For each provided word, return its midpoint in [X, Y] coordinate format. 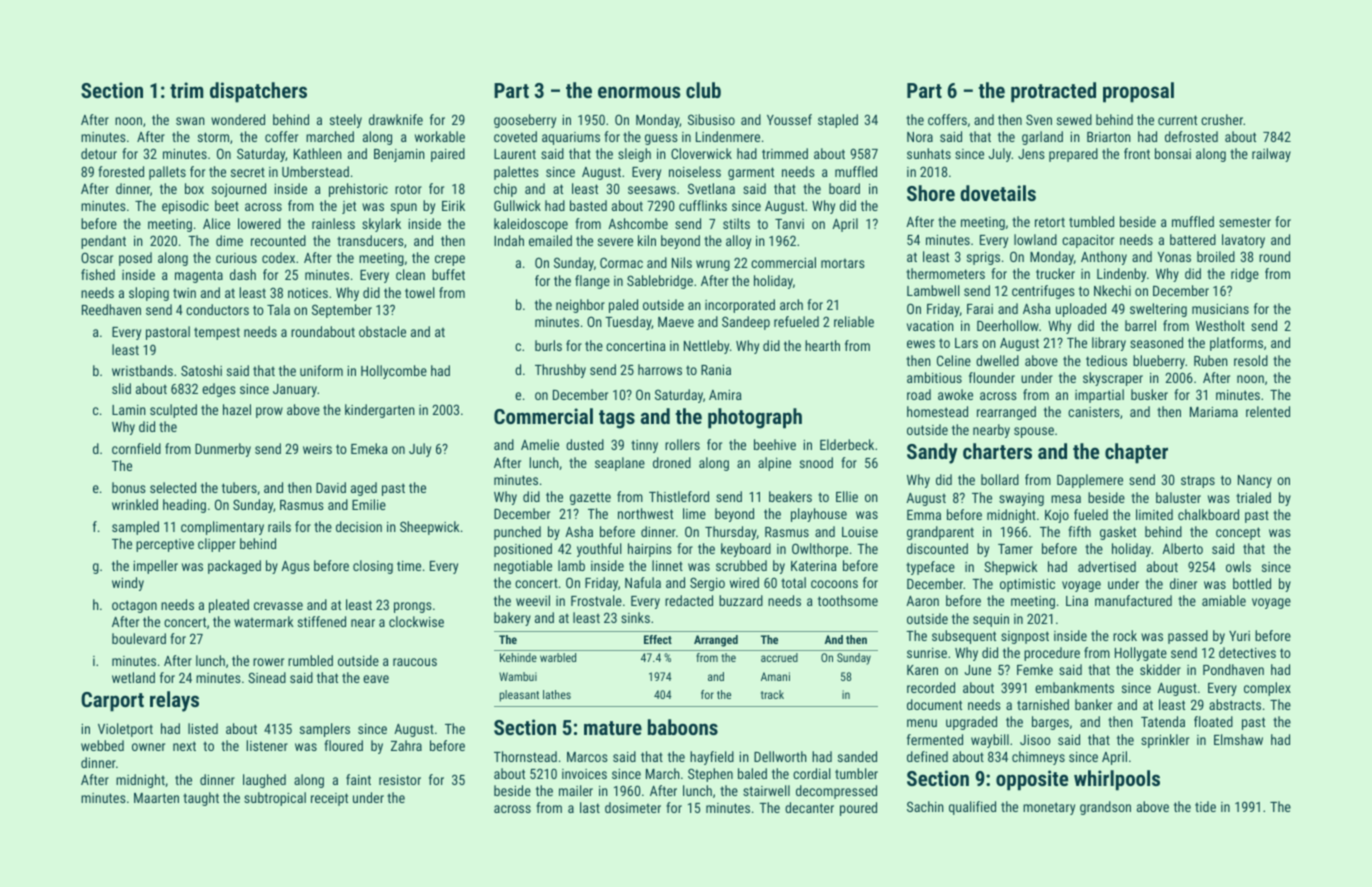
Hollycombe [394, 372]
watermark [264, 621]
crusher [1222, 119]
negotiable [523, 567]
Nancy [1255, 481]
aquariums [571, 138]
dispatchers [258, 92]
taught [201, 799]
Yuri [1239, 636]
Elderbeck [847, 444]
